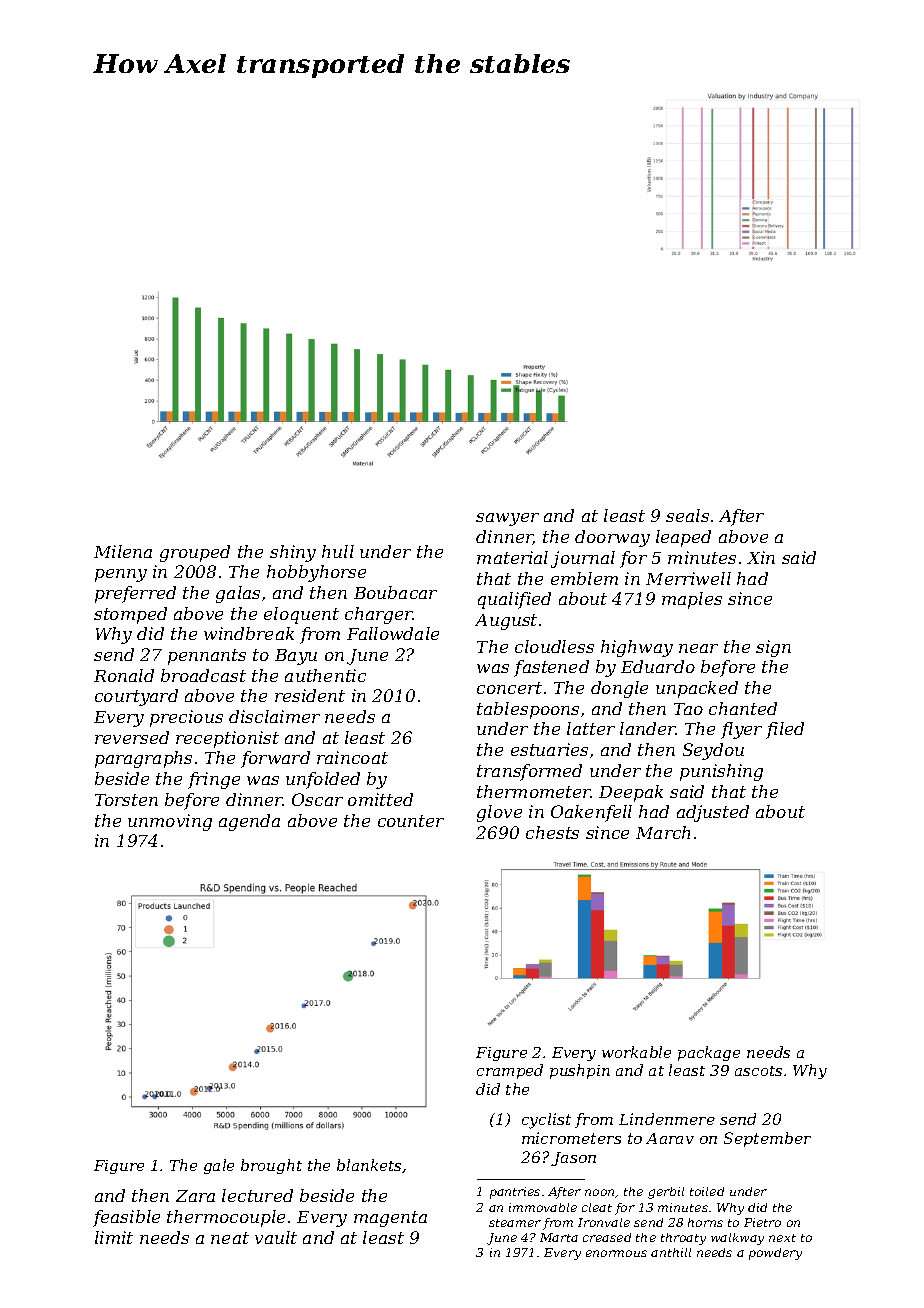 The height and width of the page is (1308, 924). What do you see at coordinates (114, 1237) in the page?
I see `limit` at bounding box center [114, 1237].
